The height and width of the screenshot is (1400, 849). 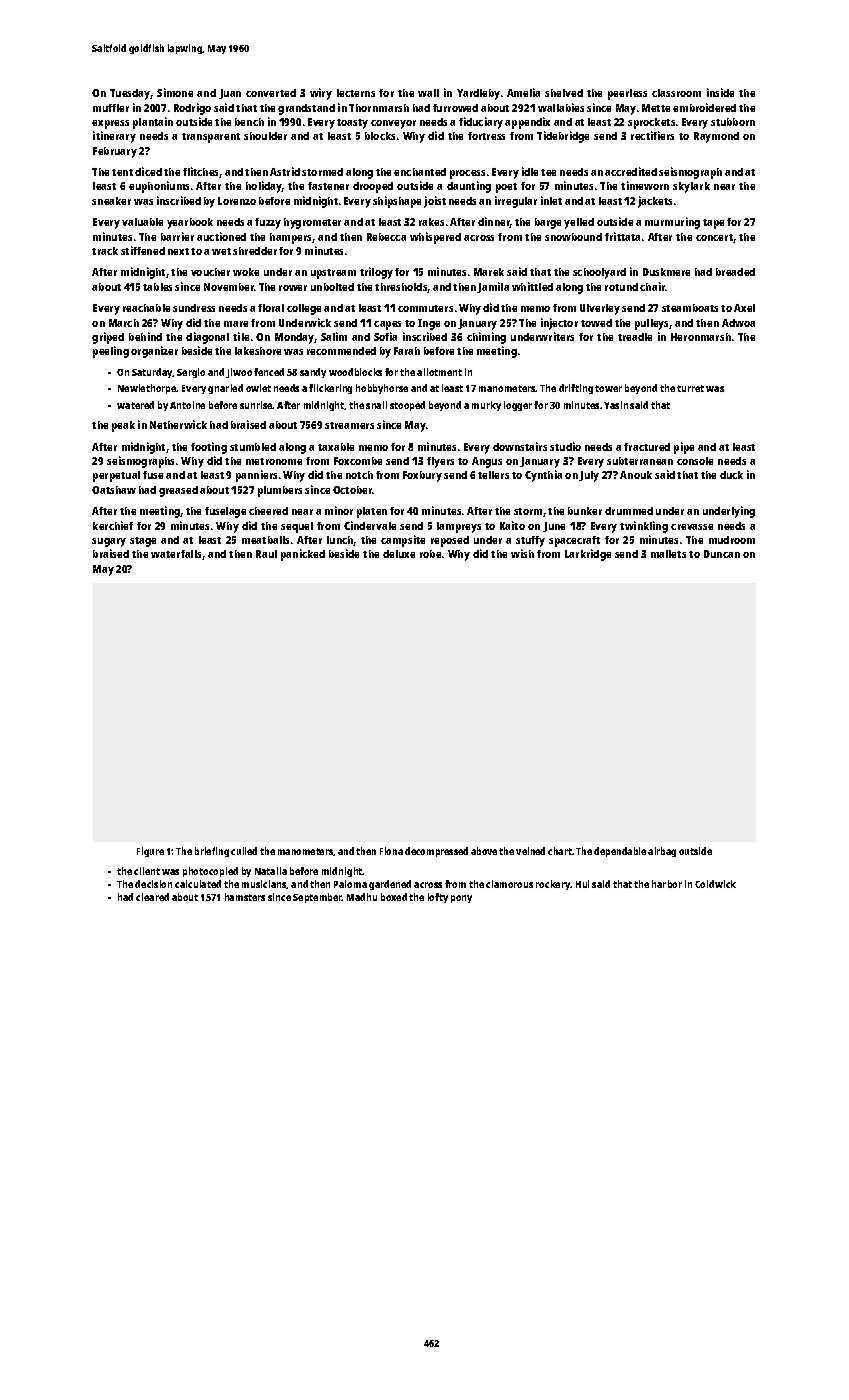 What do you see at coordinates (548, 223) in the screenshot?
I see `barge` at bounding box center [548, 223].
